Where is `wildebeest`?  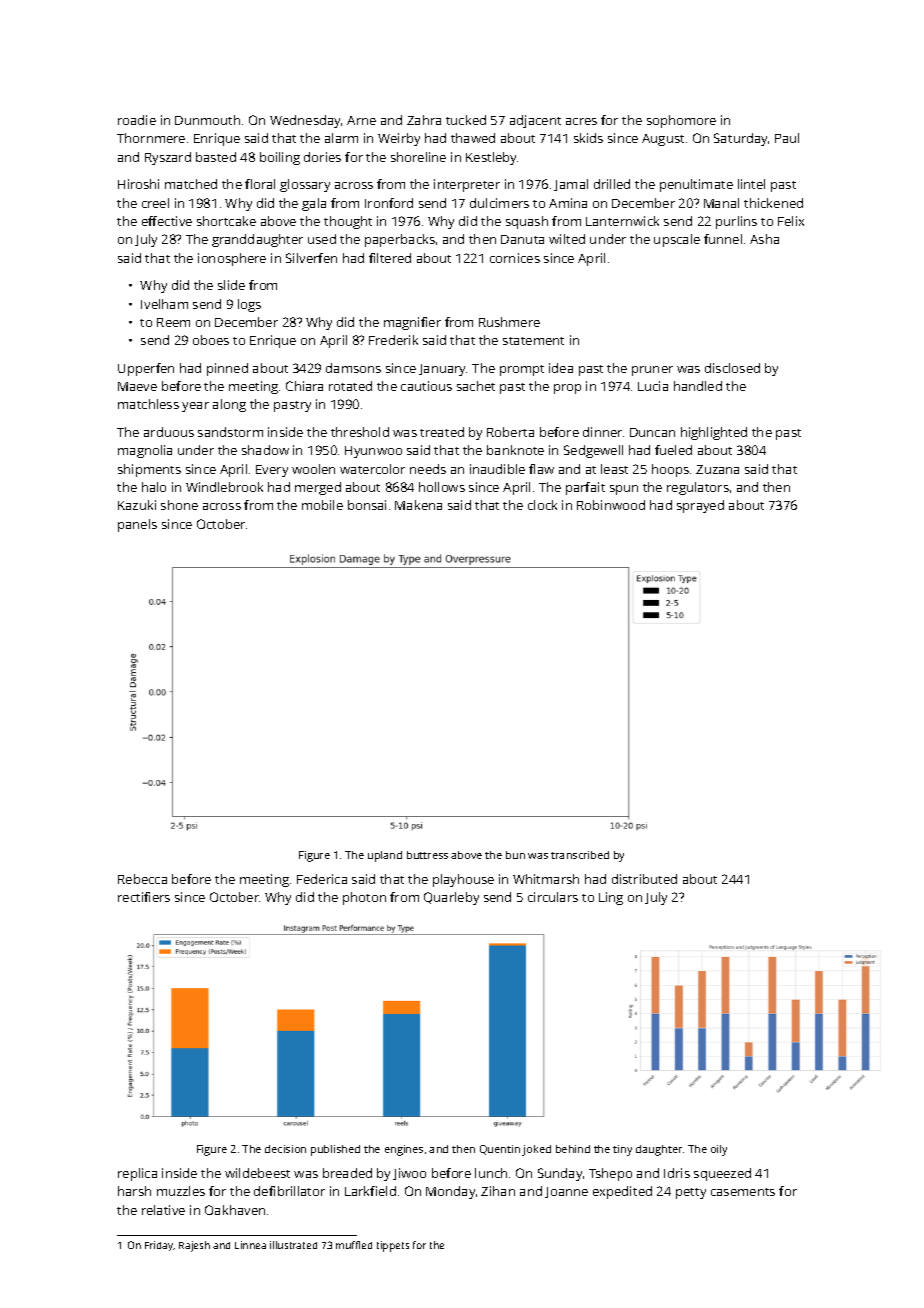 wildebeest is located at coordinates (257, 1173).
